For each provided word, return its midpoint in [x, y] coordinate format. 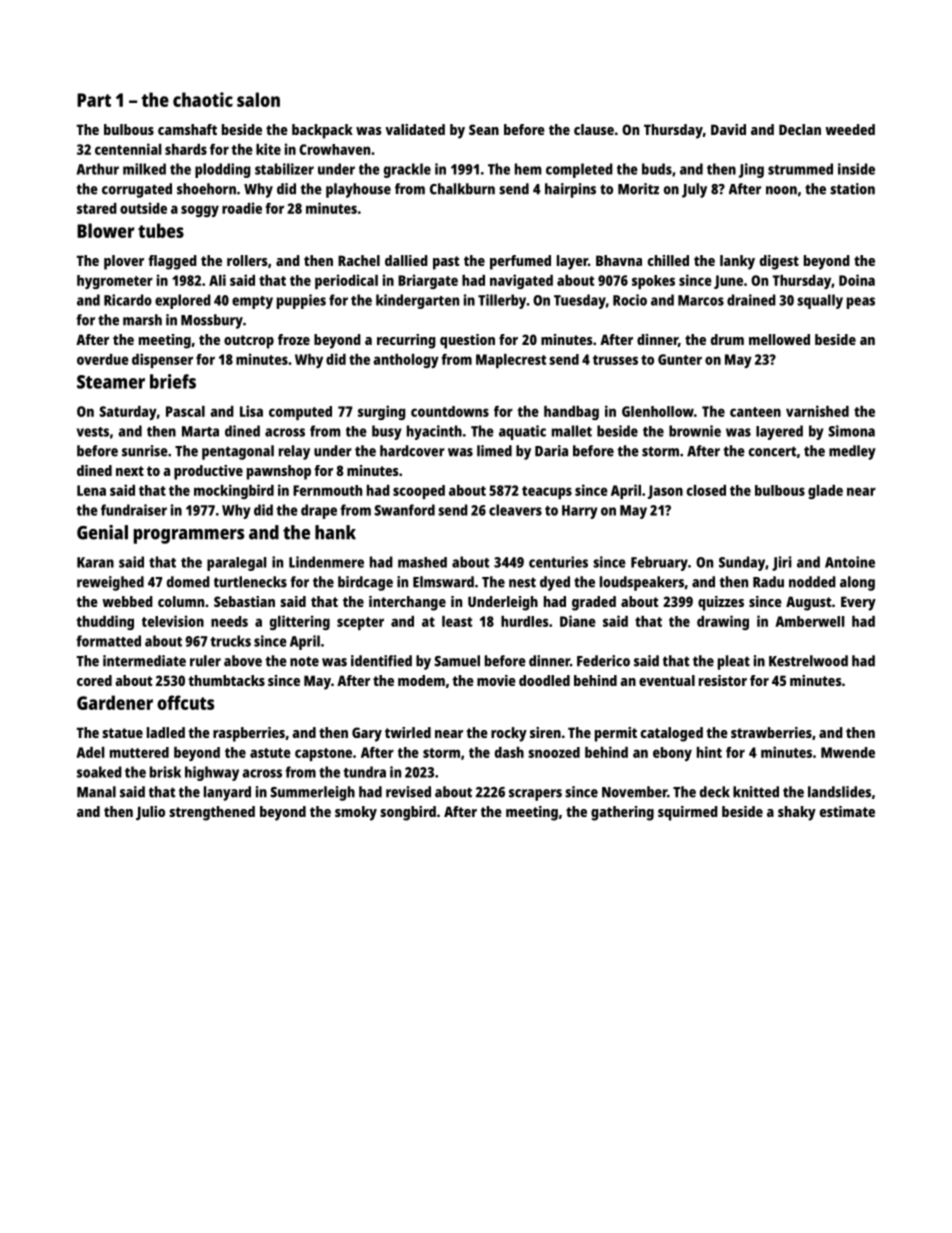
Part [94, 100]
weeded [850, 129]
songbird [408, 813]
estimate [847, 811]
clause [594, 129]
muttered [139, 752]
